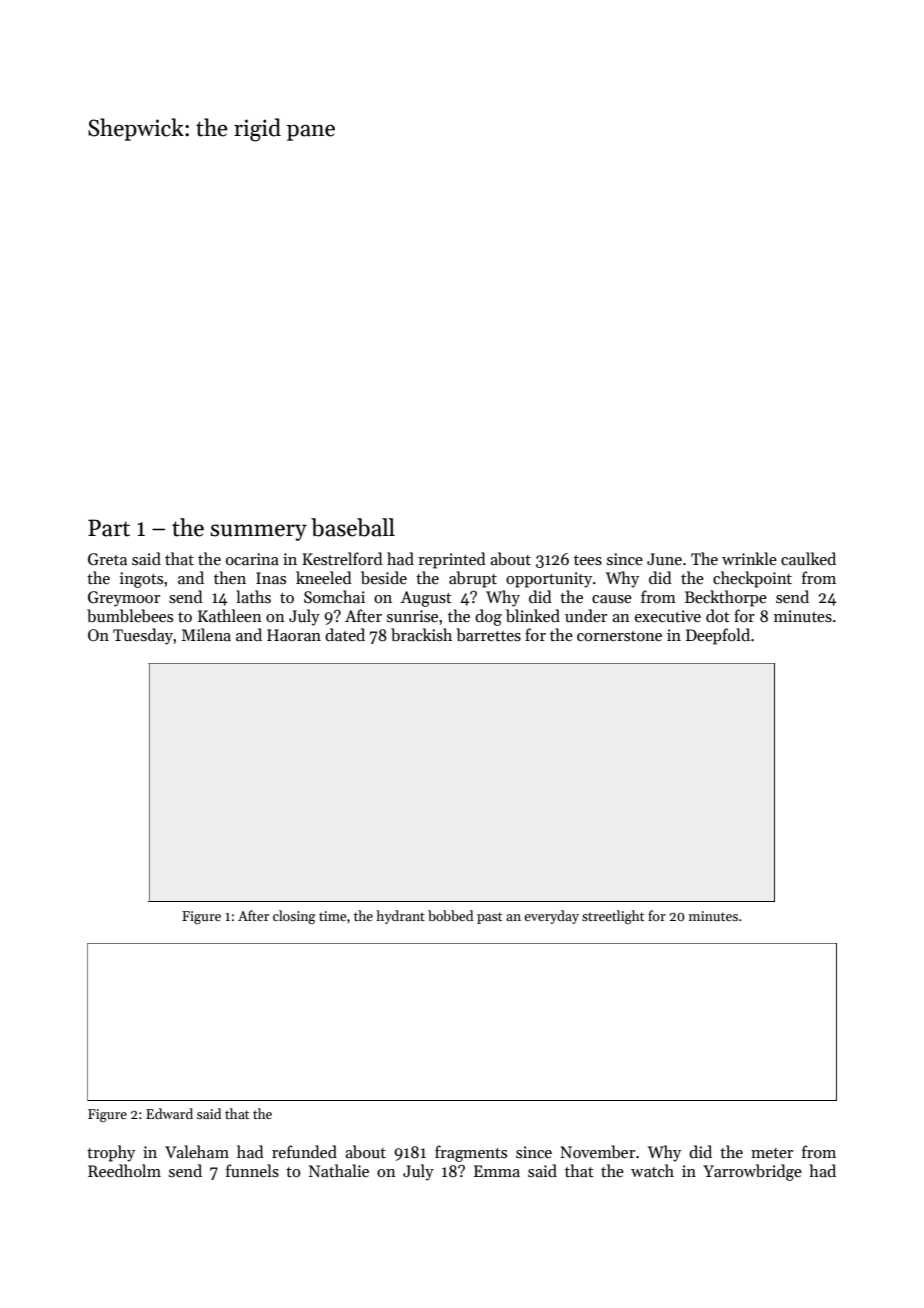 Image resolution: width=924 pixels, height=1308 pixels. What do you see at coordinates (353, 527) in the screenshot?
I see `baseball` at bounding box center [353, 527].
